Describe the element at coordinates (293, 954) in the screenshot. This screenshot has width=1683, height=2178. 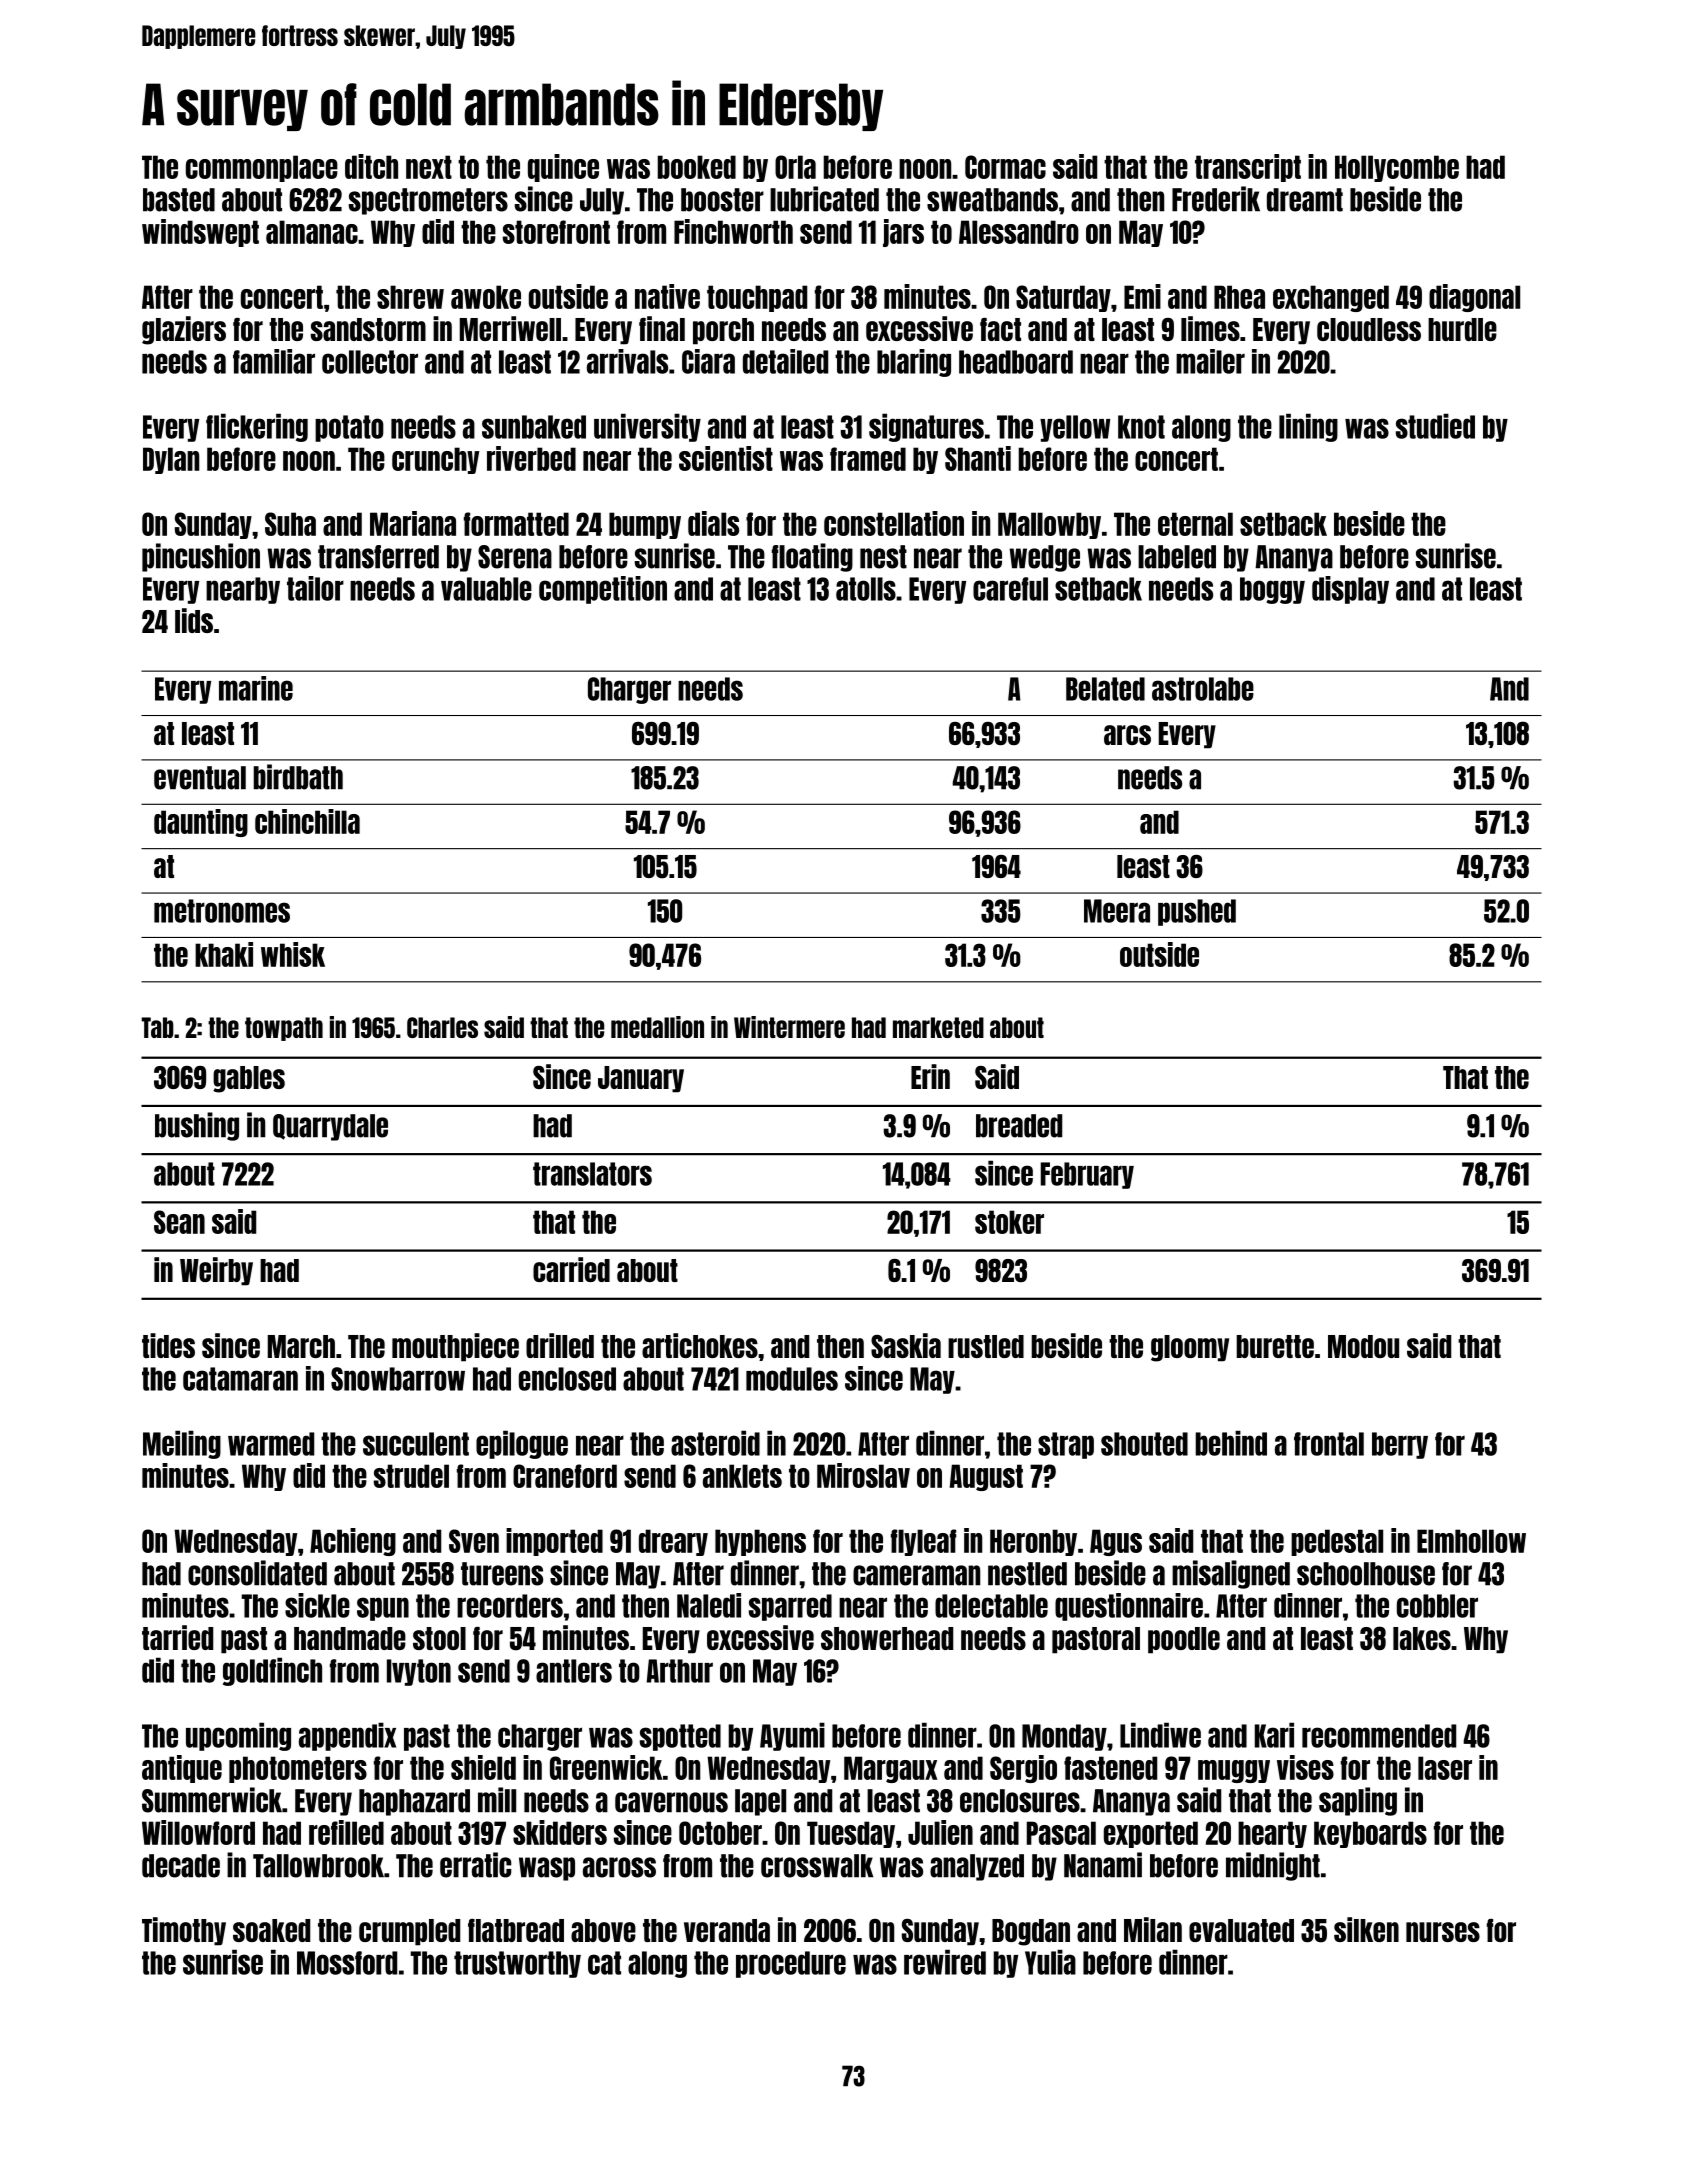
I see `whisk` at that location.
